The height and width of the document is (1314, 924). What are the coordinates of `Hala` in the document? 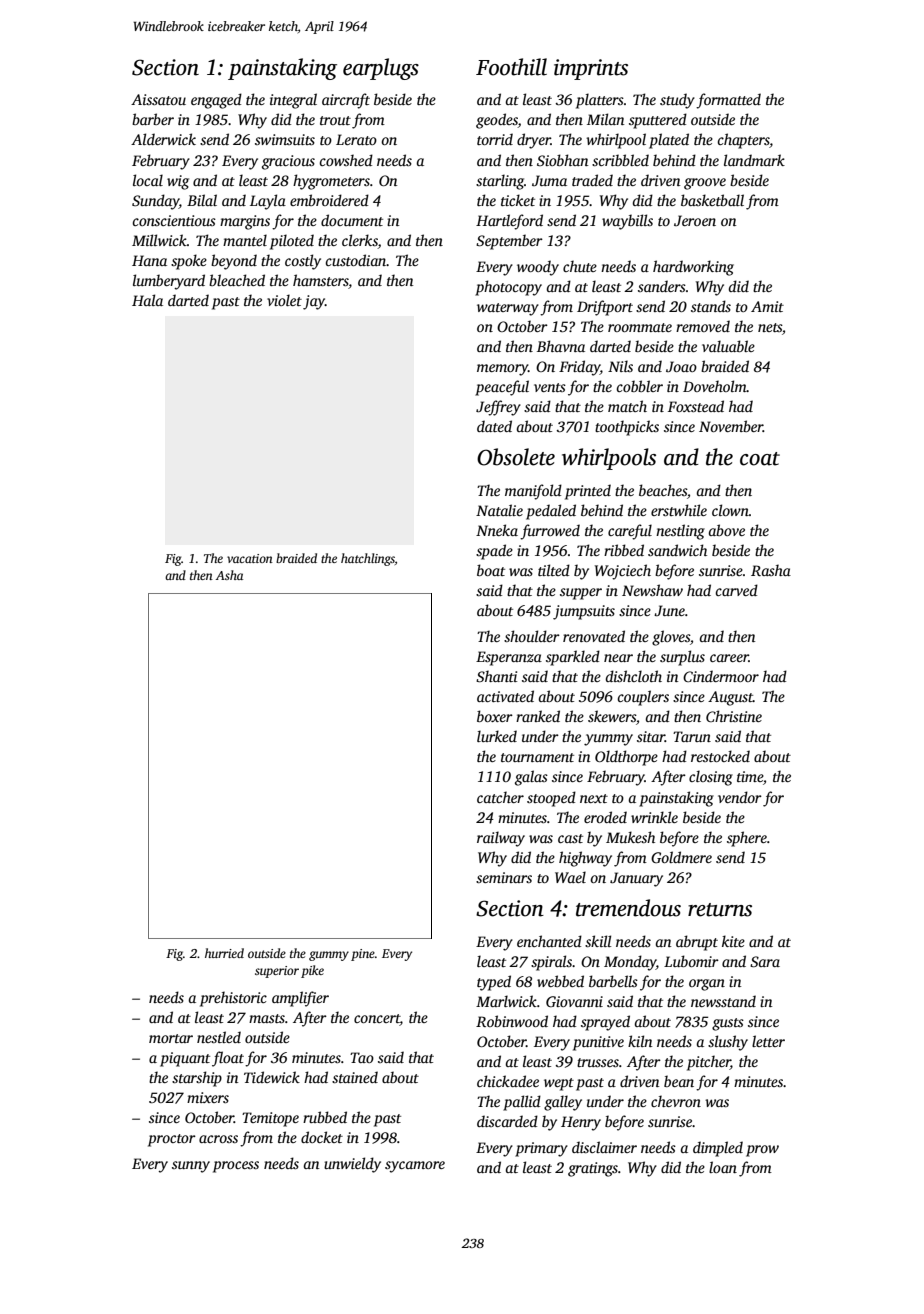 It's located at (147, 300).
